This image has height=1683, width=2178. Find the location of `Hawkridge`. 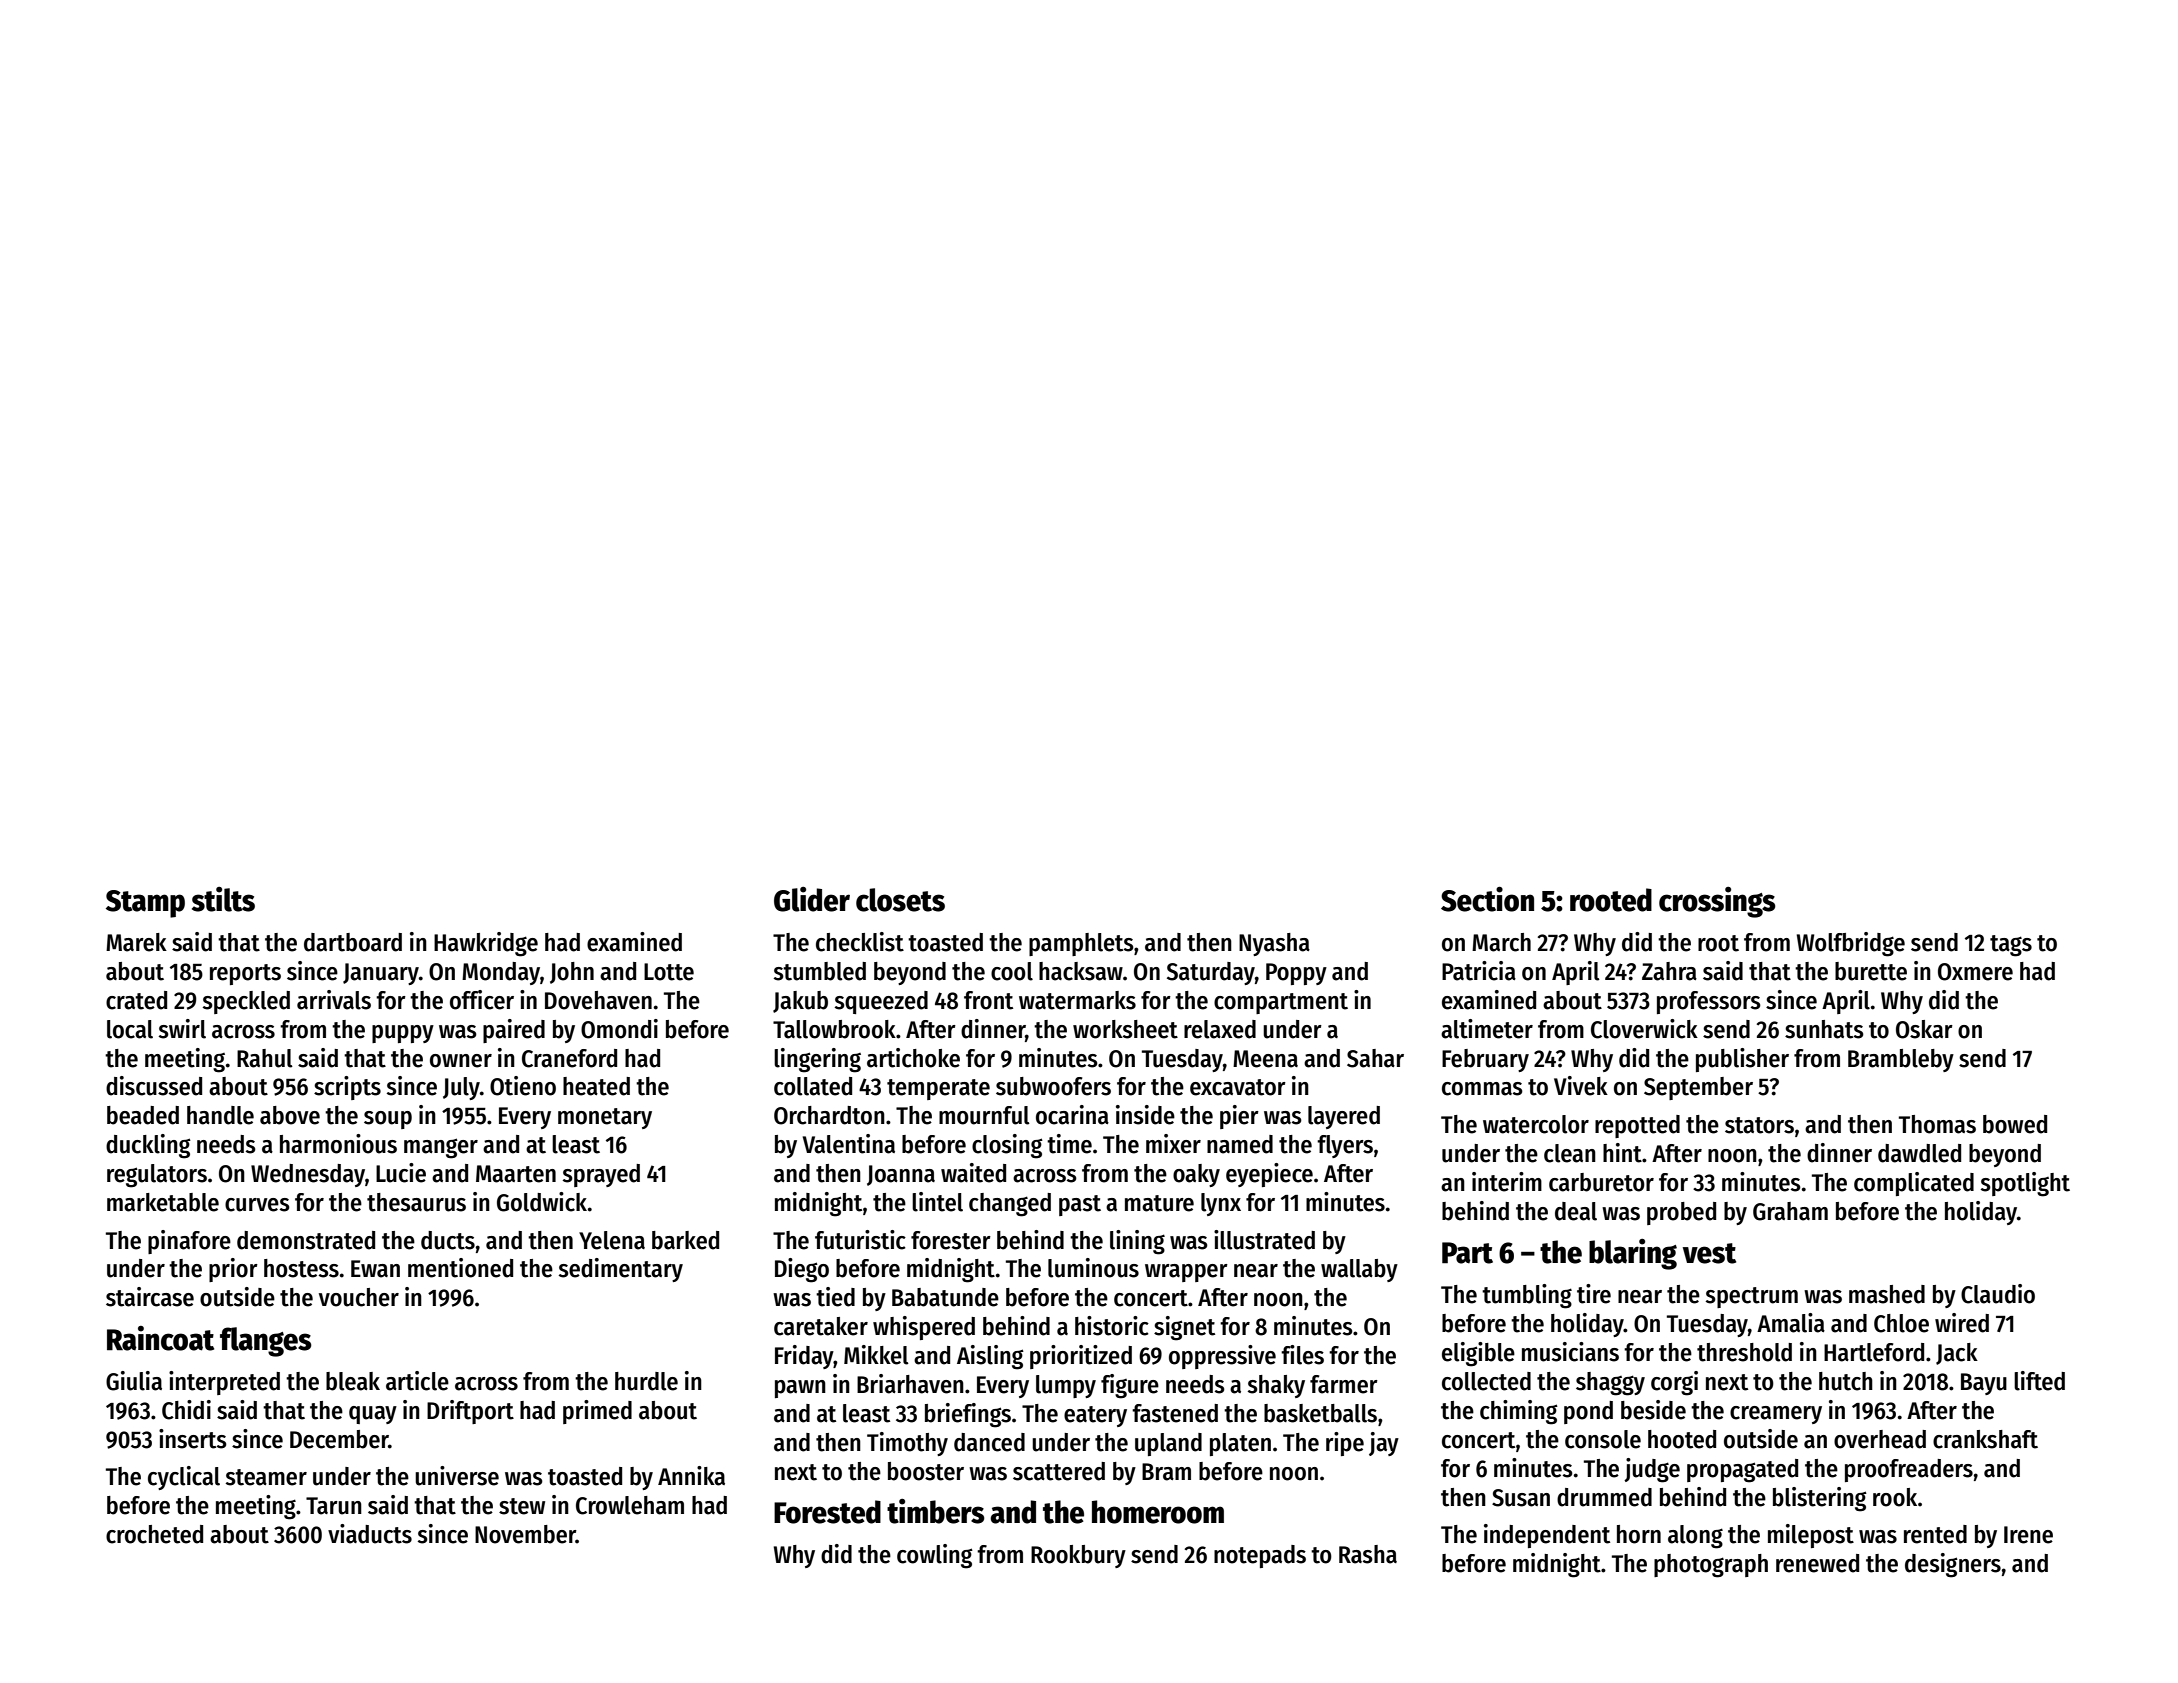

Hawkridge is located at coordinates (486, 944).
